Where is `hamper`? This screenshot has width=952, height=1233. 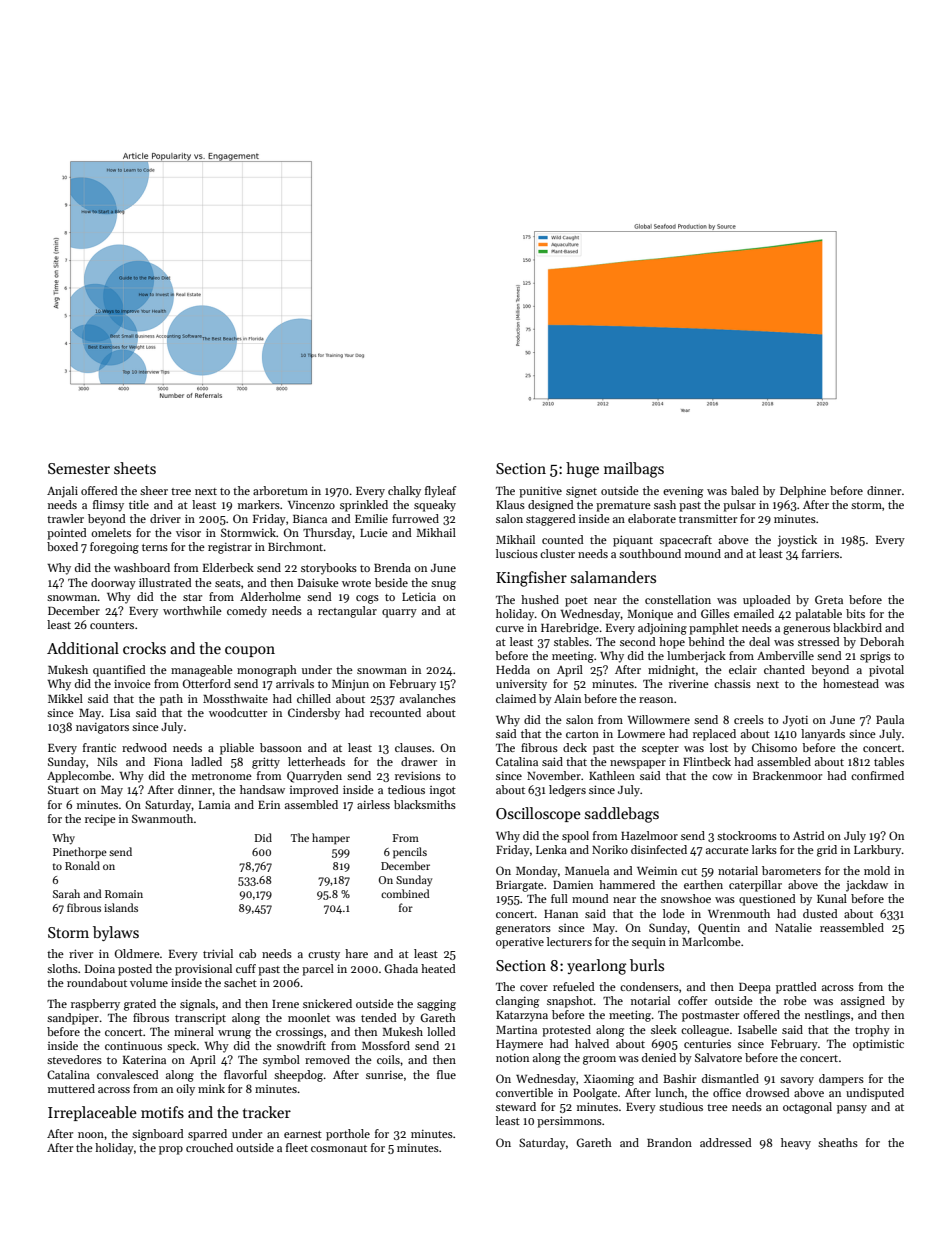
hamper is located at coordinates (331, 839).
